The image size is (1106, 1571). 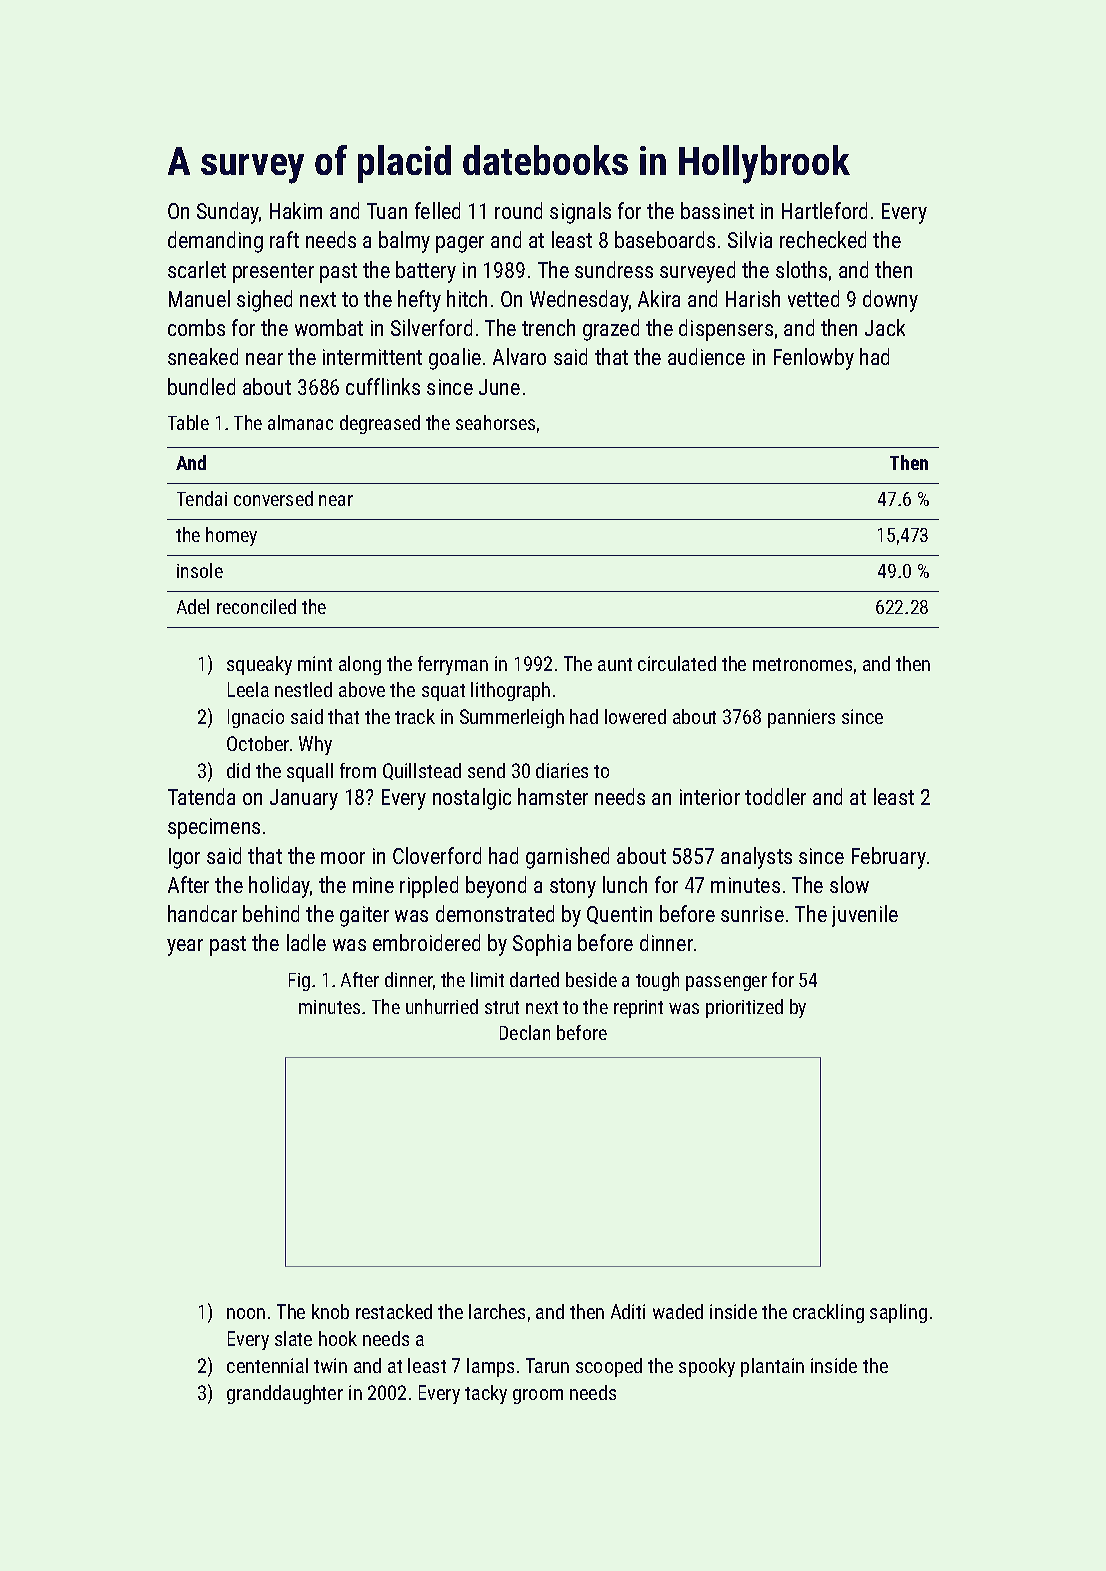 What do you see at coordinates (299, 982) in the page?
I see `Fig` at bounding box center [299, 982].
